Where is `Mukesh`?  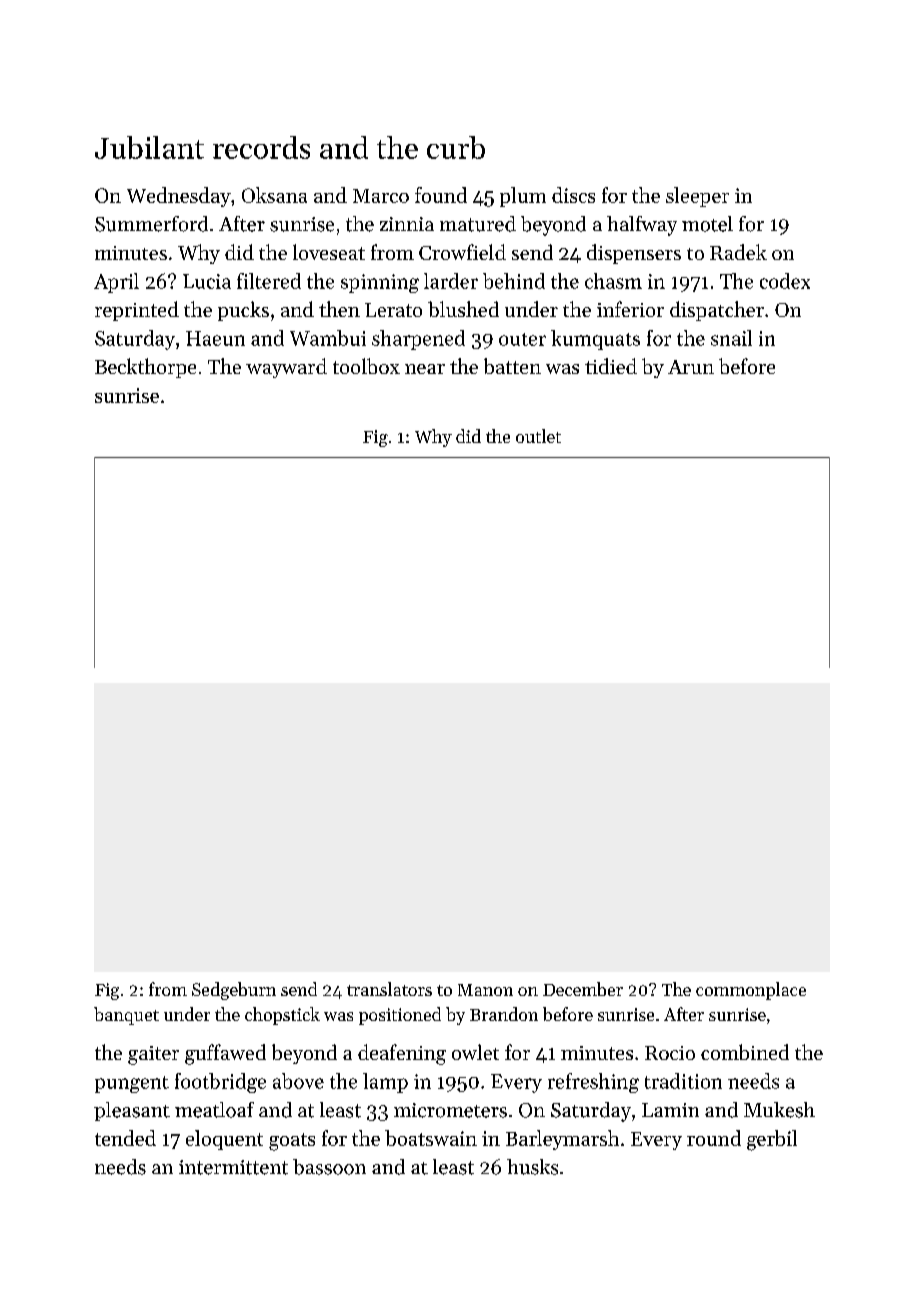 Mukesh is located at coordinates (779, 1110).
